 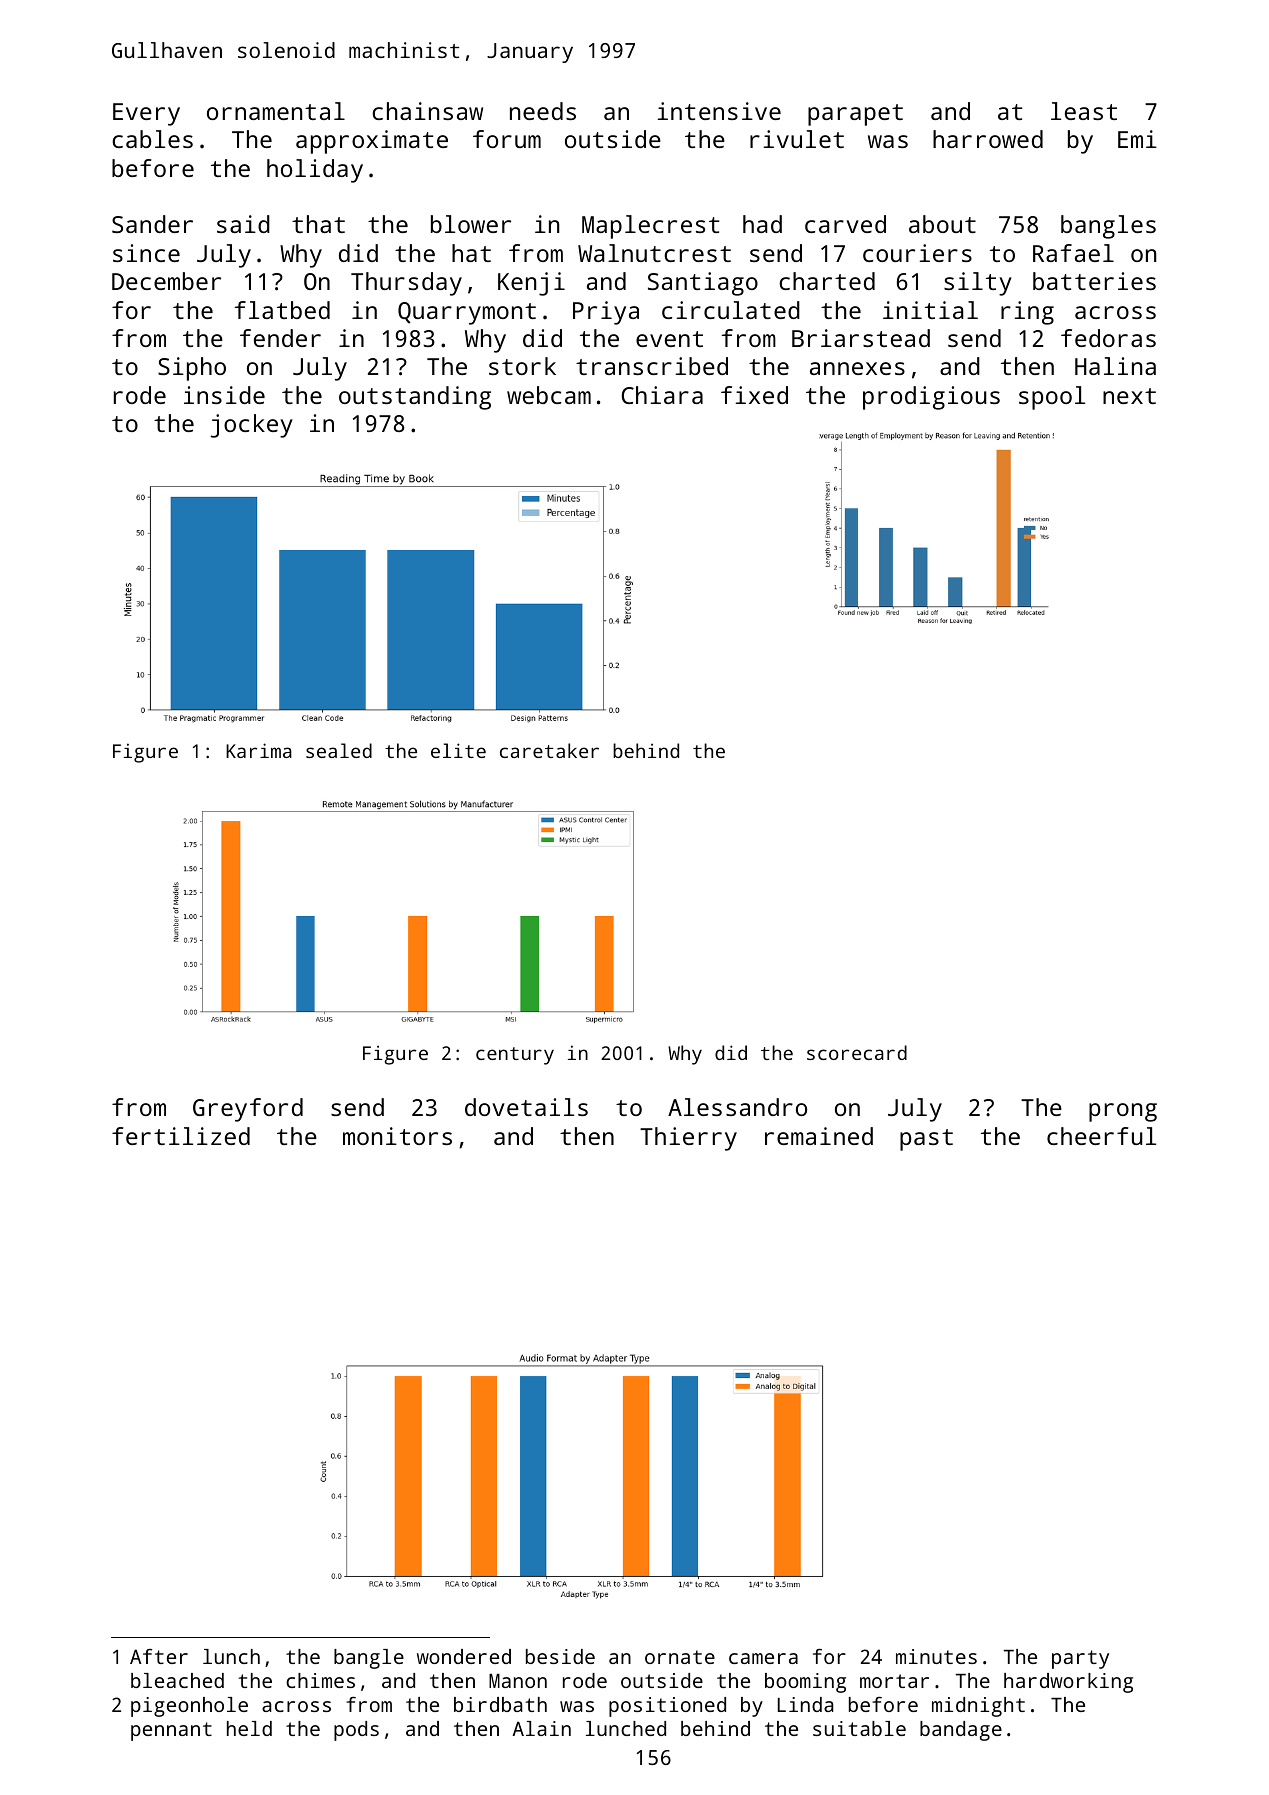 What do you see at coordinates (549, 750) in the screenshot?
I see `caretaker` at bounding box center [549, 750].
